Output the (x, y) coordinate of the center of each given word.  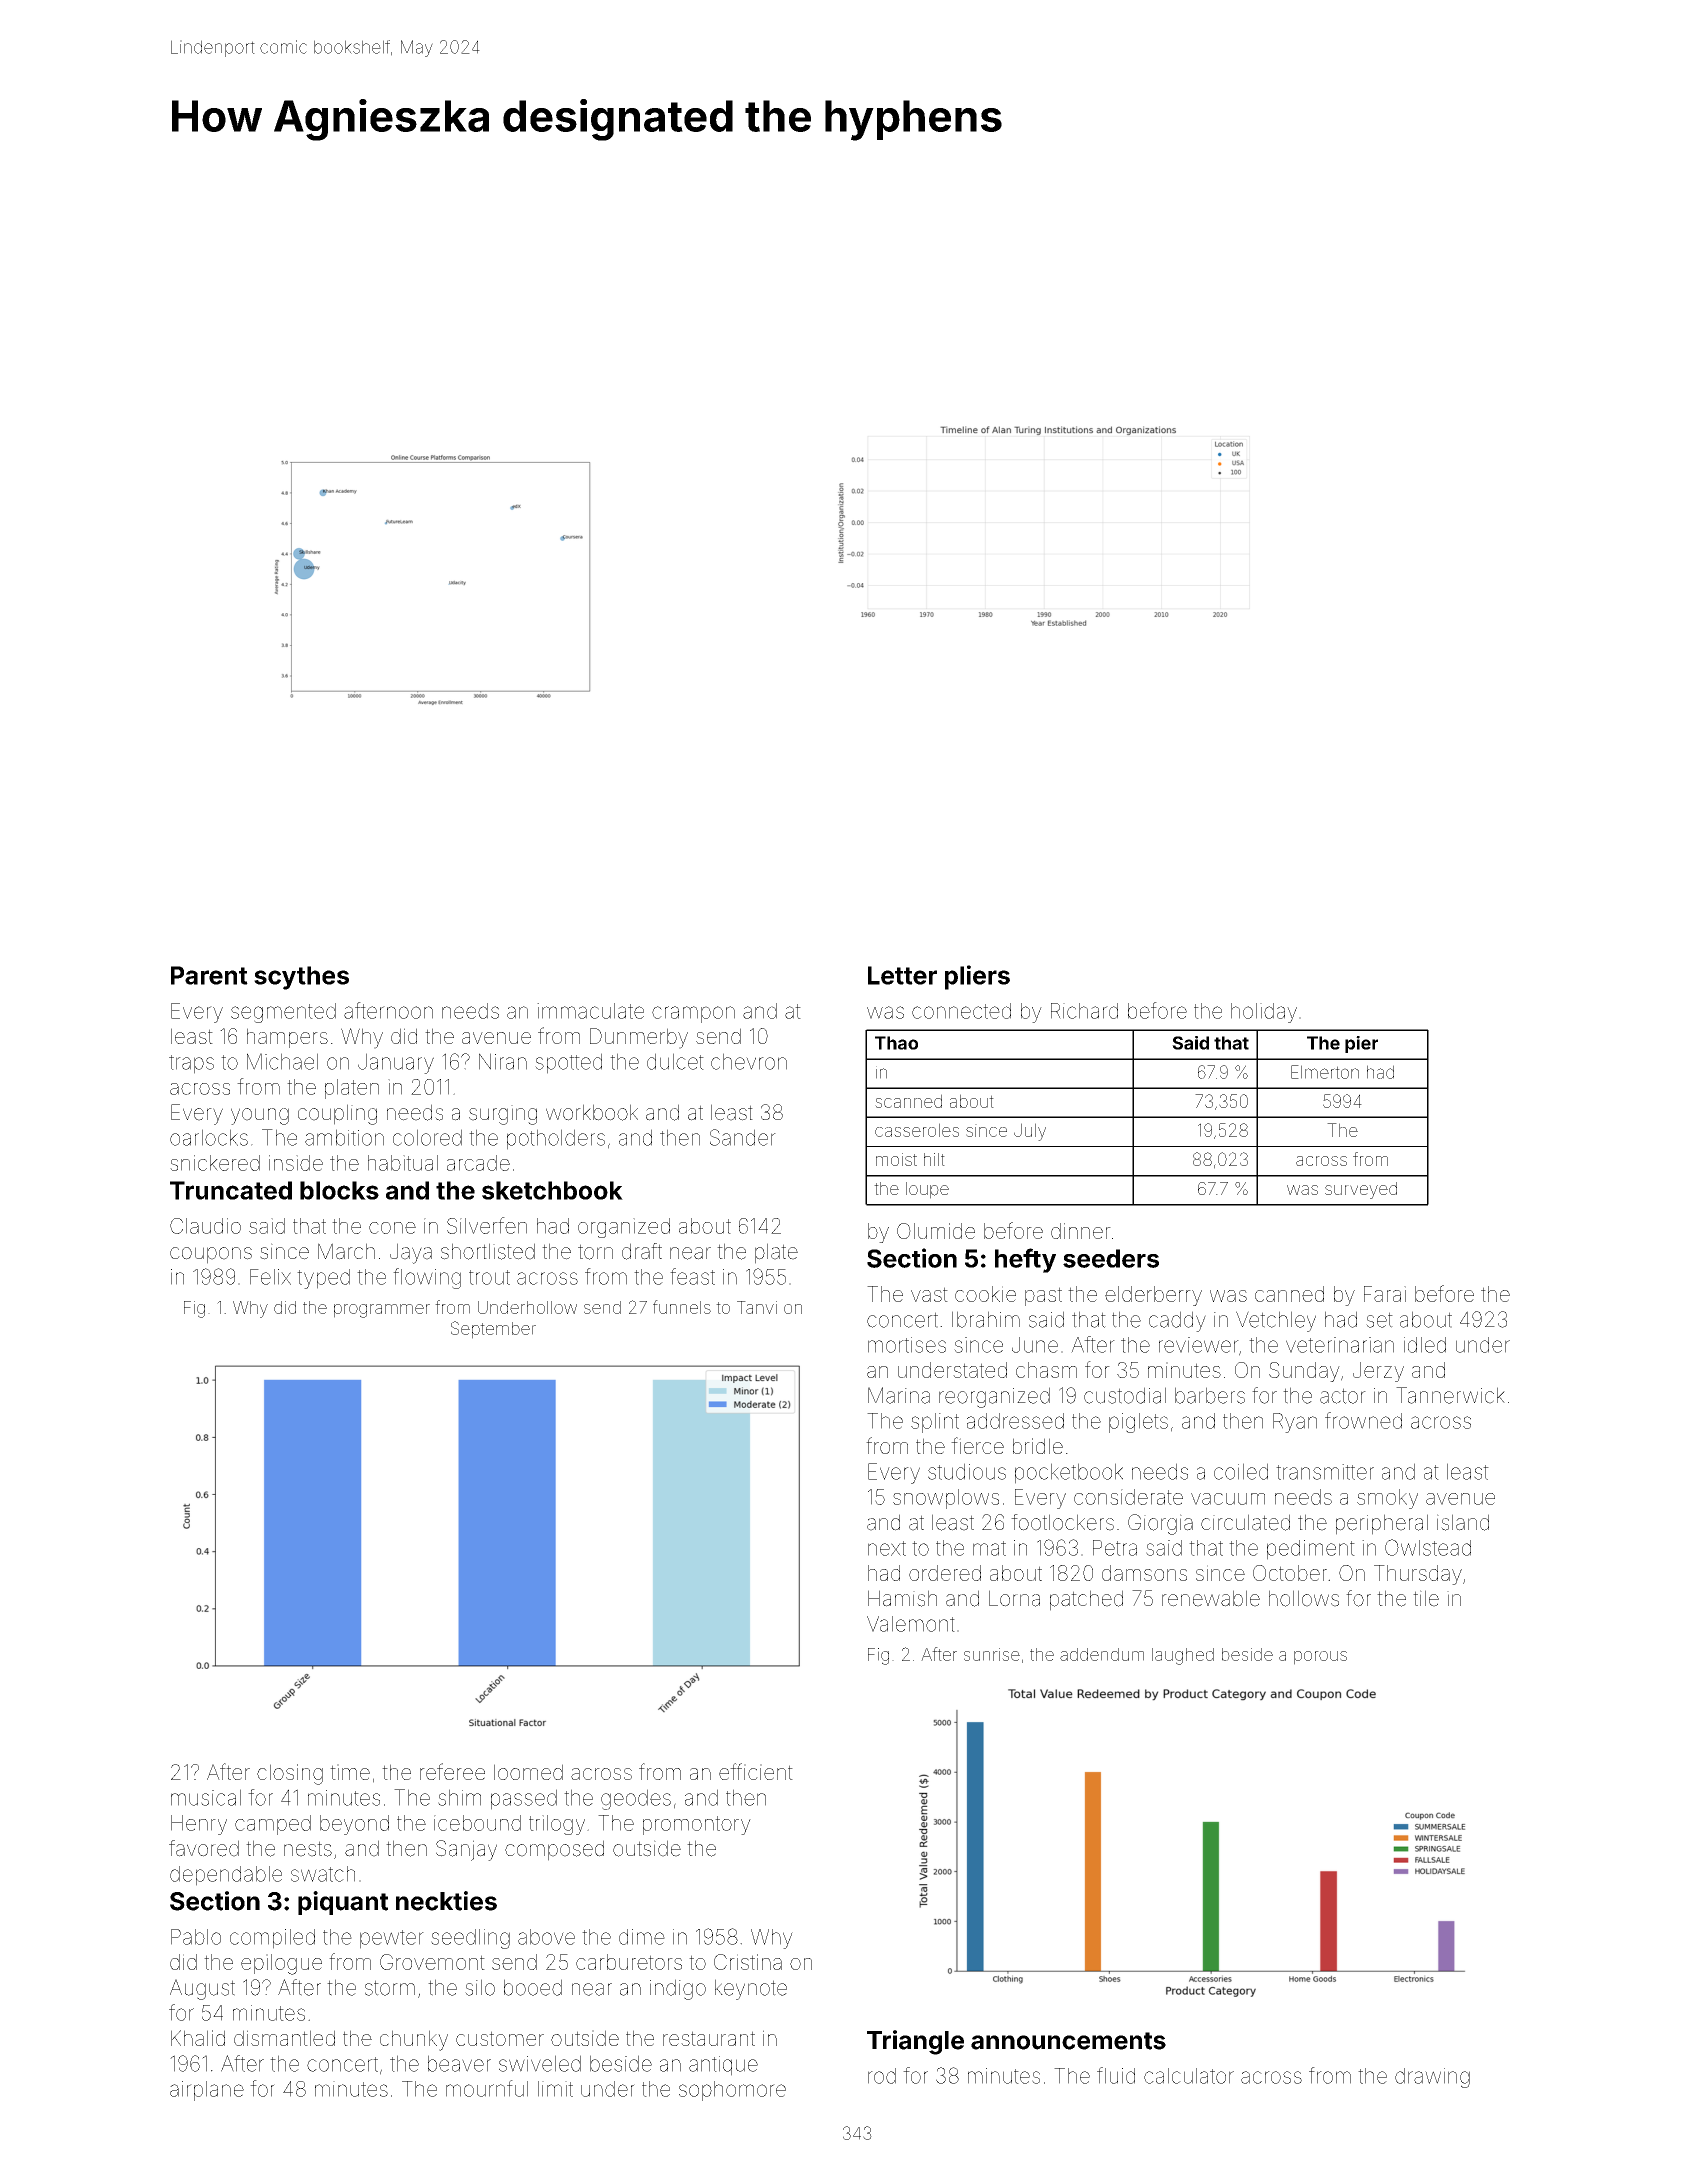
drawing (1432, 2078)
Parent (209, 975)
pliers (977, 977)
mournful (487, 2088)
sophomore (732, 2091)
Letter (902, 975)
